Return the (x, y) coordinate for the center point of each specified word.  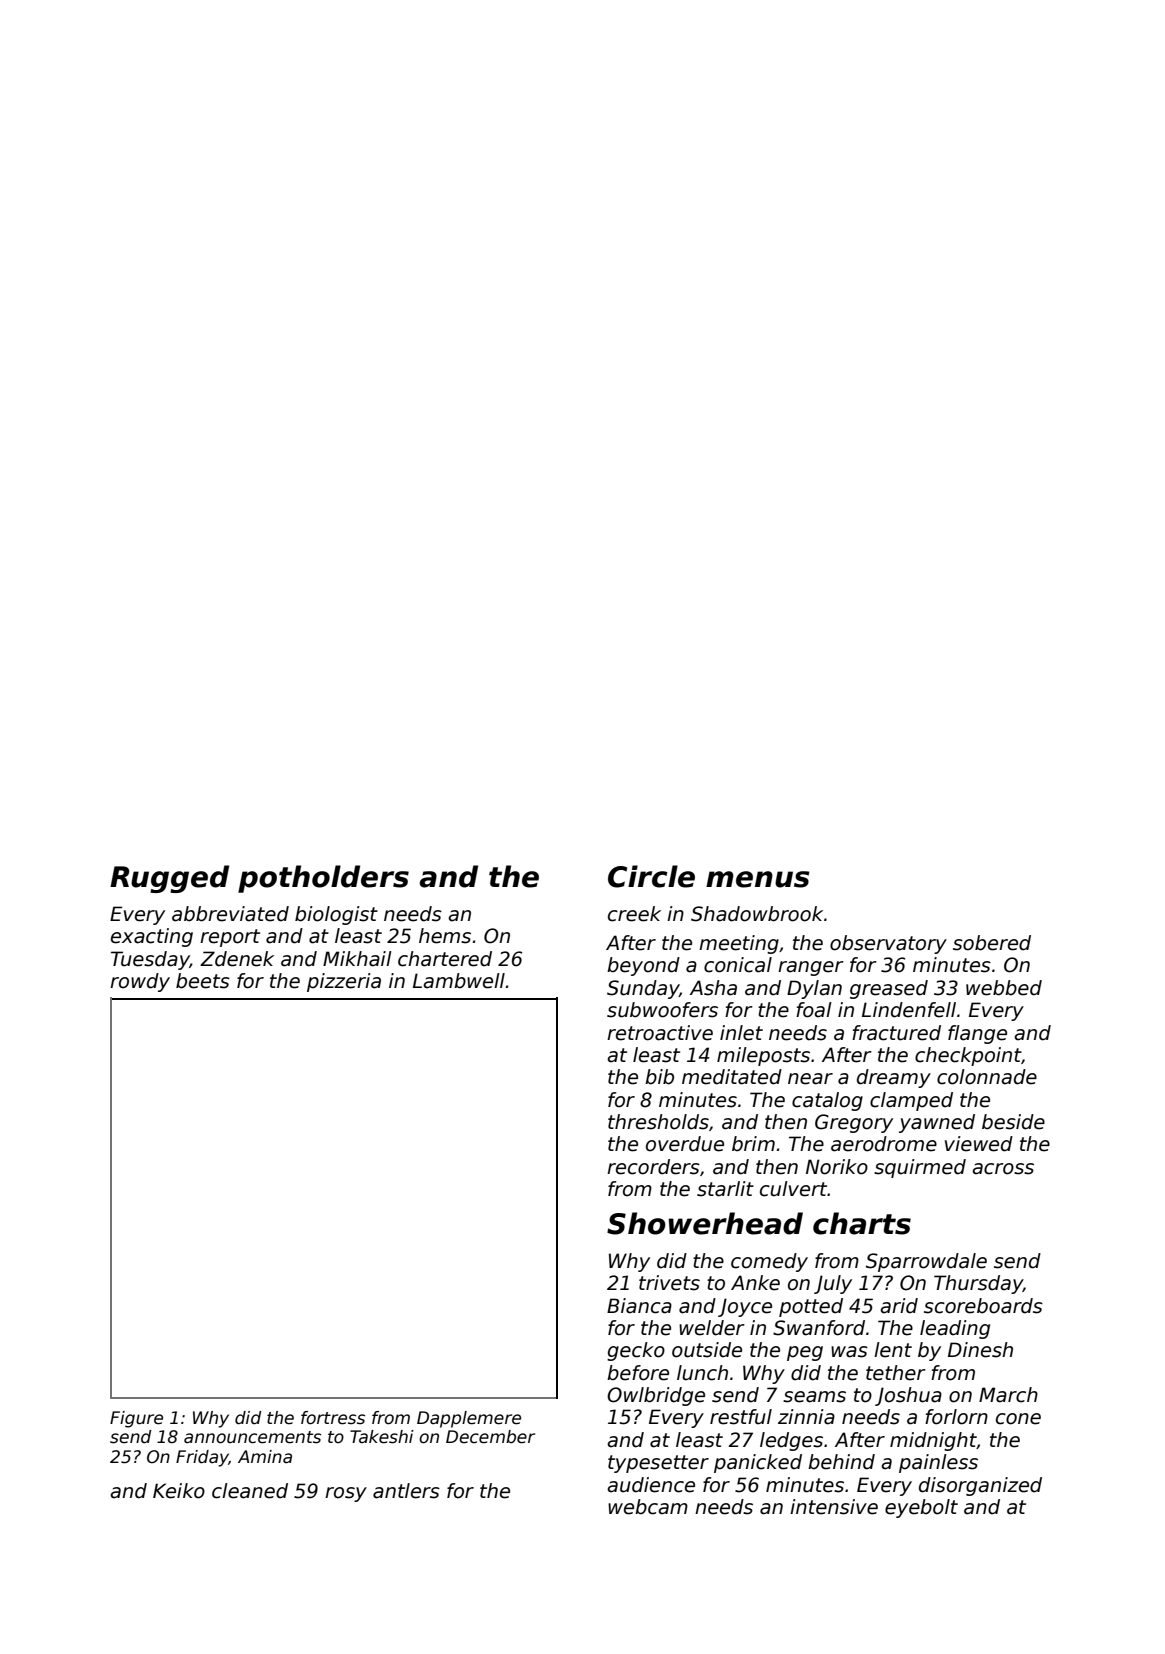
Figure (136, 1419)
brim (753, 1144)
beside (1013, 1122)
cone (1018, 1419)
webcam (648, 1507)
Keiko (179, 1491)
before (638, 1373)
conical (738, 965)
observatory (888, 944)
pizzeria (344, 982)
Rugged (169, 879)
